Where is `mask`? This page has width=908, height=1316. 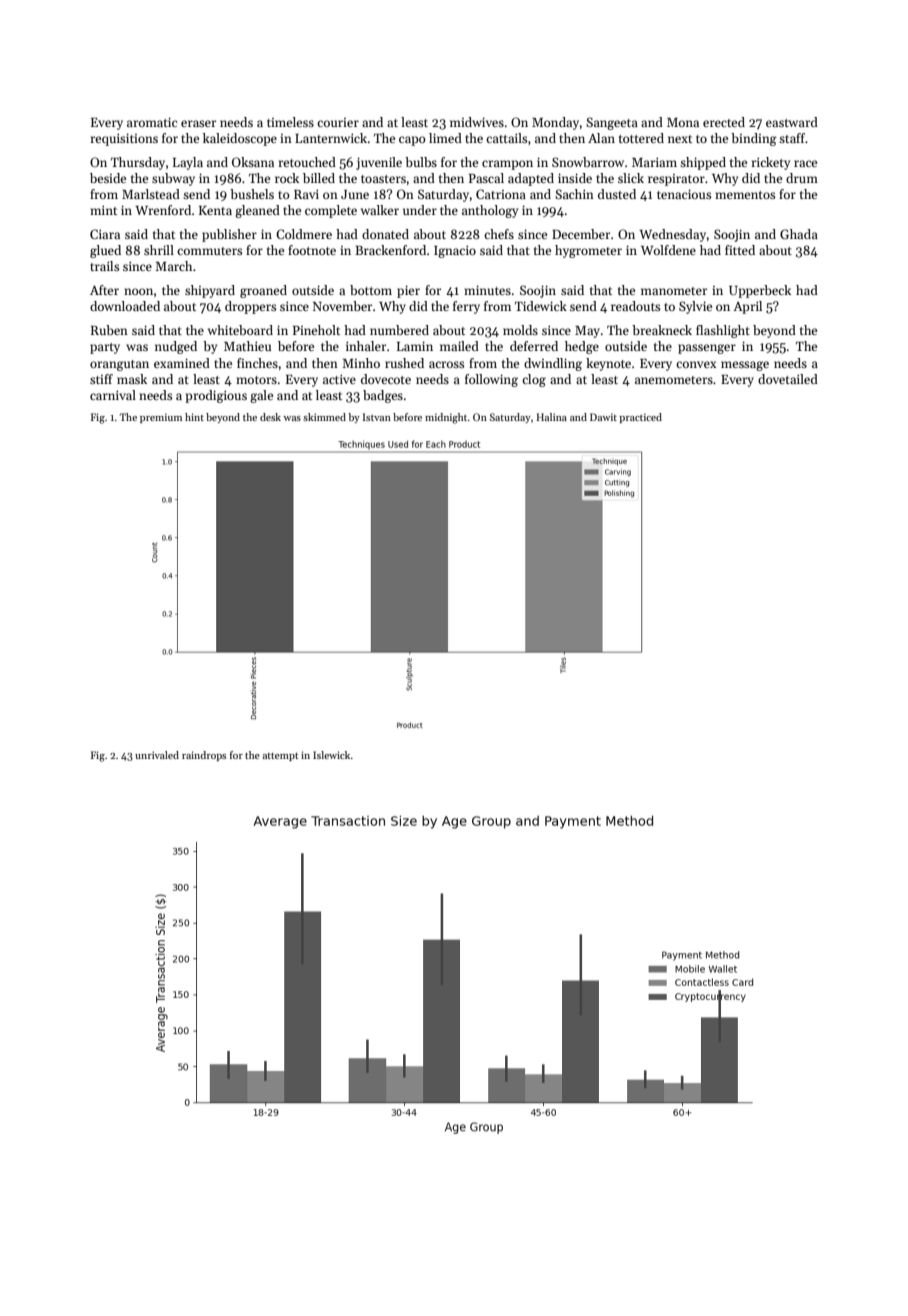 mask is located at coordinates (132, 379).
